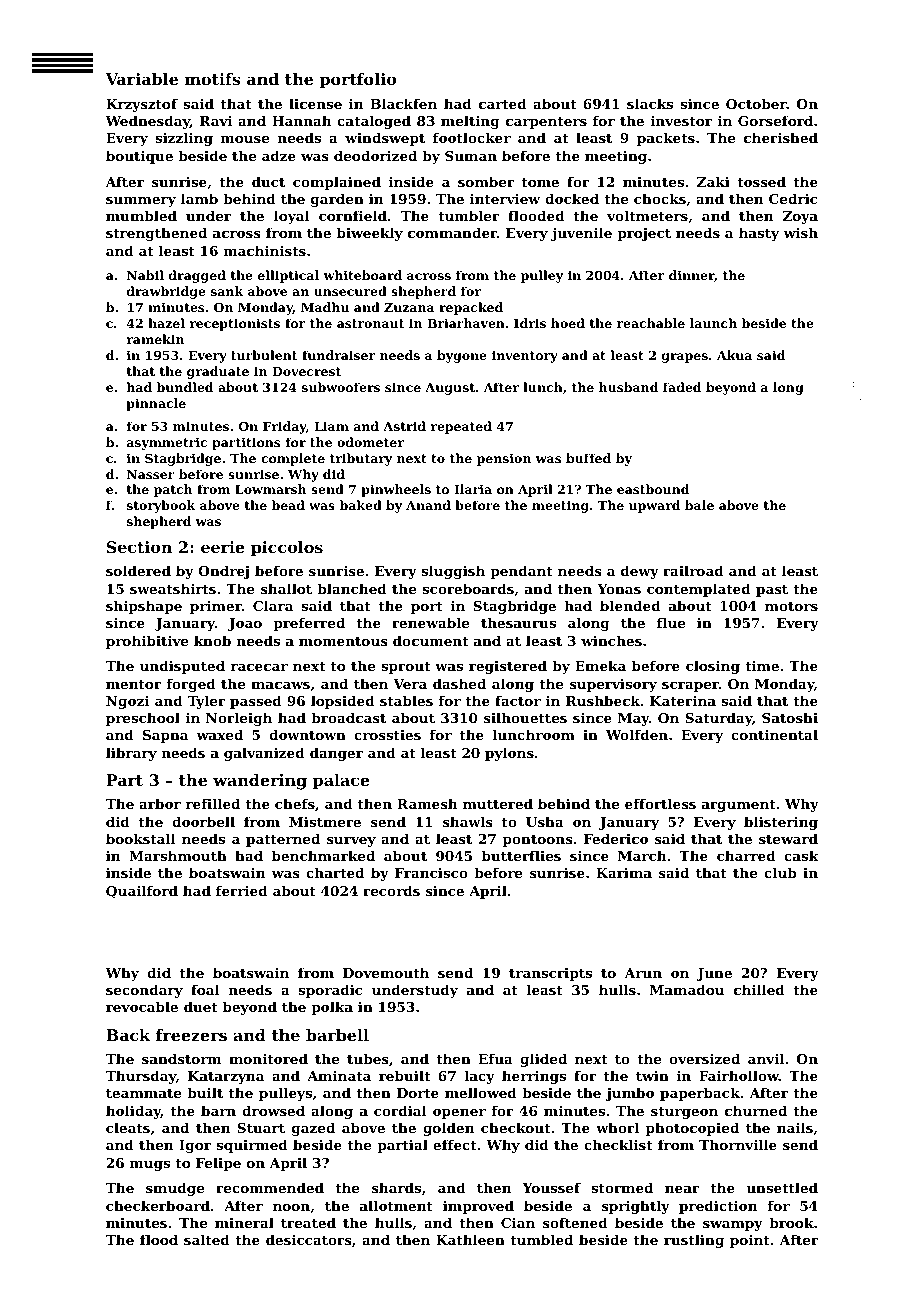  What do you see at coordinates (682, 387) in the screenshot?
I see `faded` at bounding box center [682, 387].
